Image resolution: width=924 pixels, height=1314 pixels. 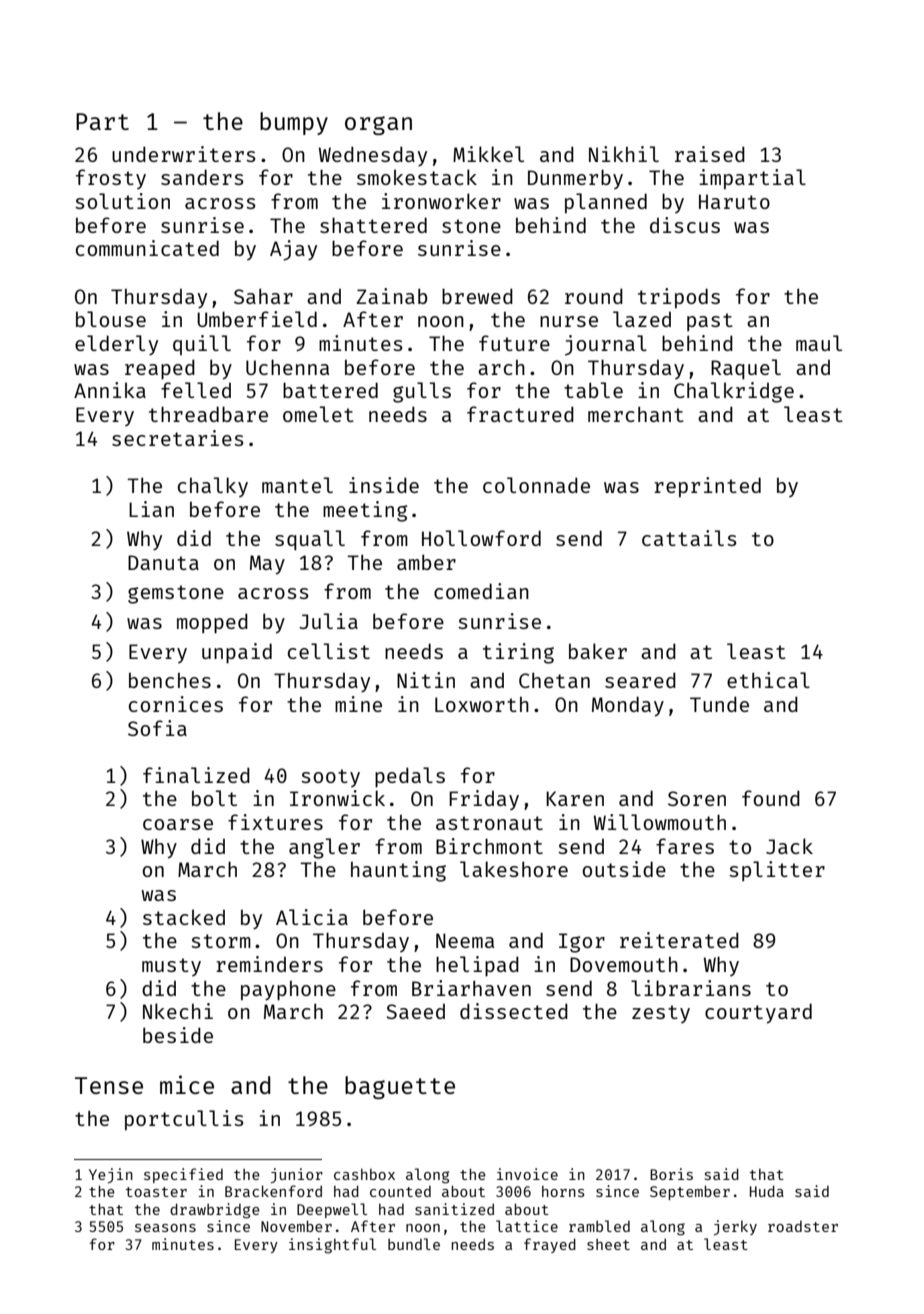 What do you see at coordinates (287, 367) in the page?
I see `Uchenna` at bounding box center [287, 367].
